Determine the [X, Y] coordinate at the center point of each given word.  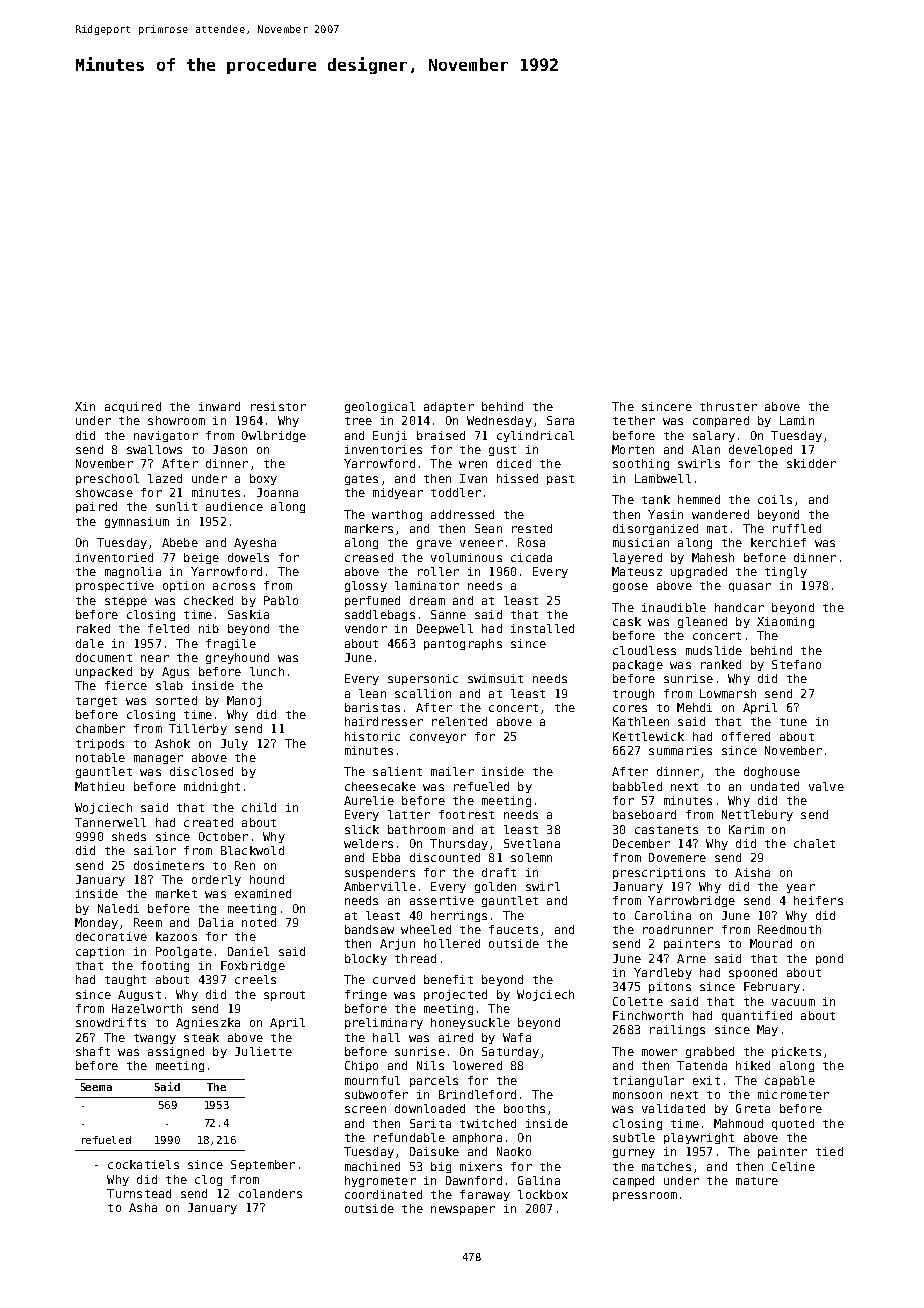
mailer [452, 771]
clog [208, 1180]
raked [93, 628]
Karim [746, 829]
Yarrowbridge [691, 901]
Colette [638, 1001]
